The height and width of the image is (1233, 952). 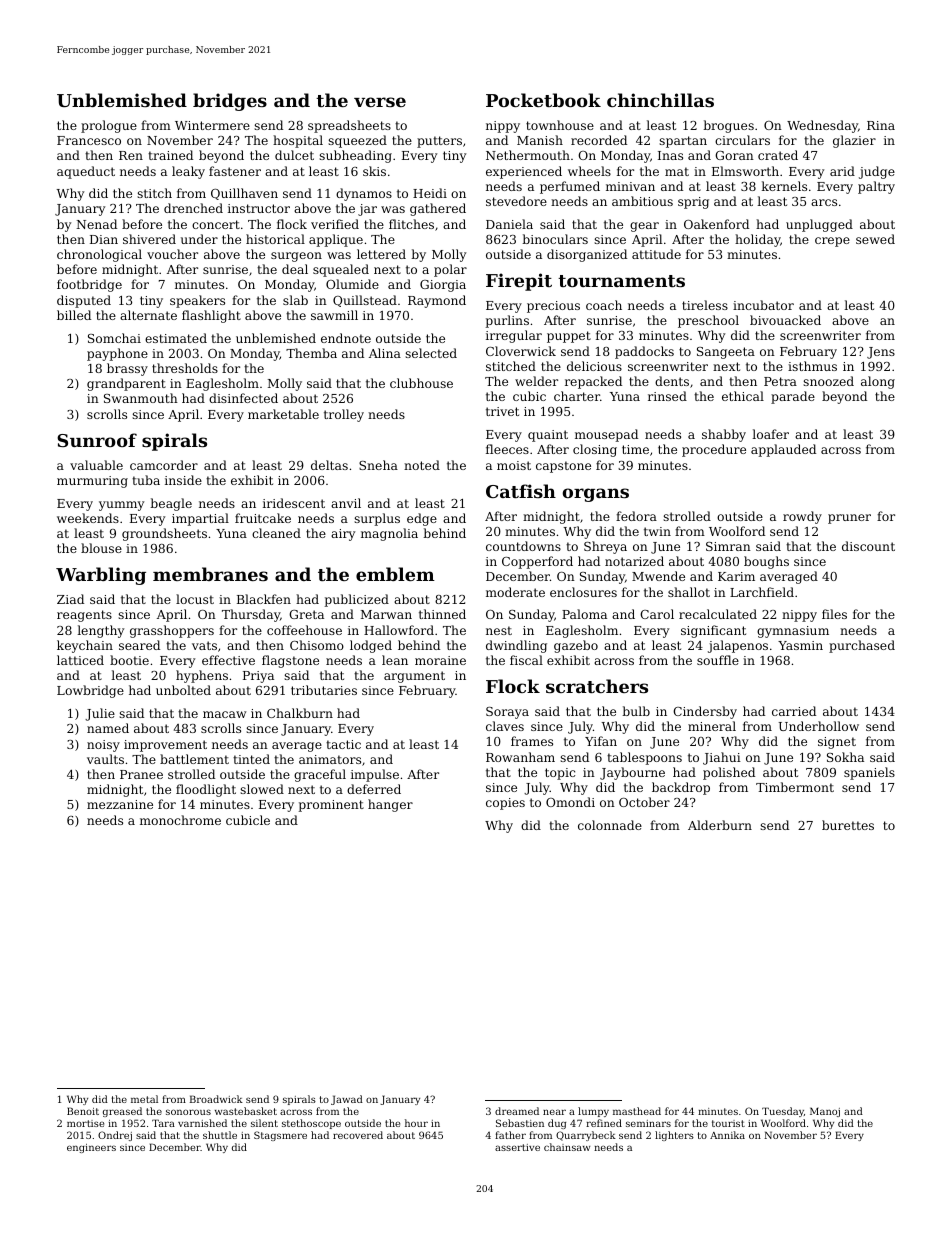 What do you see at coordinates (144, 1099) in the image?
I see `metal` at bounding box center [144, 1099].
